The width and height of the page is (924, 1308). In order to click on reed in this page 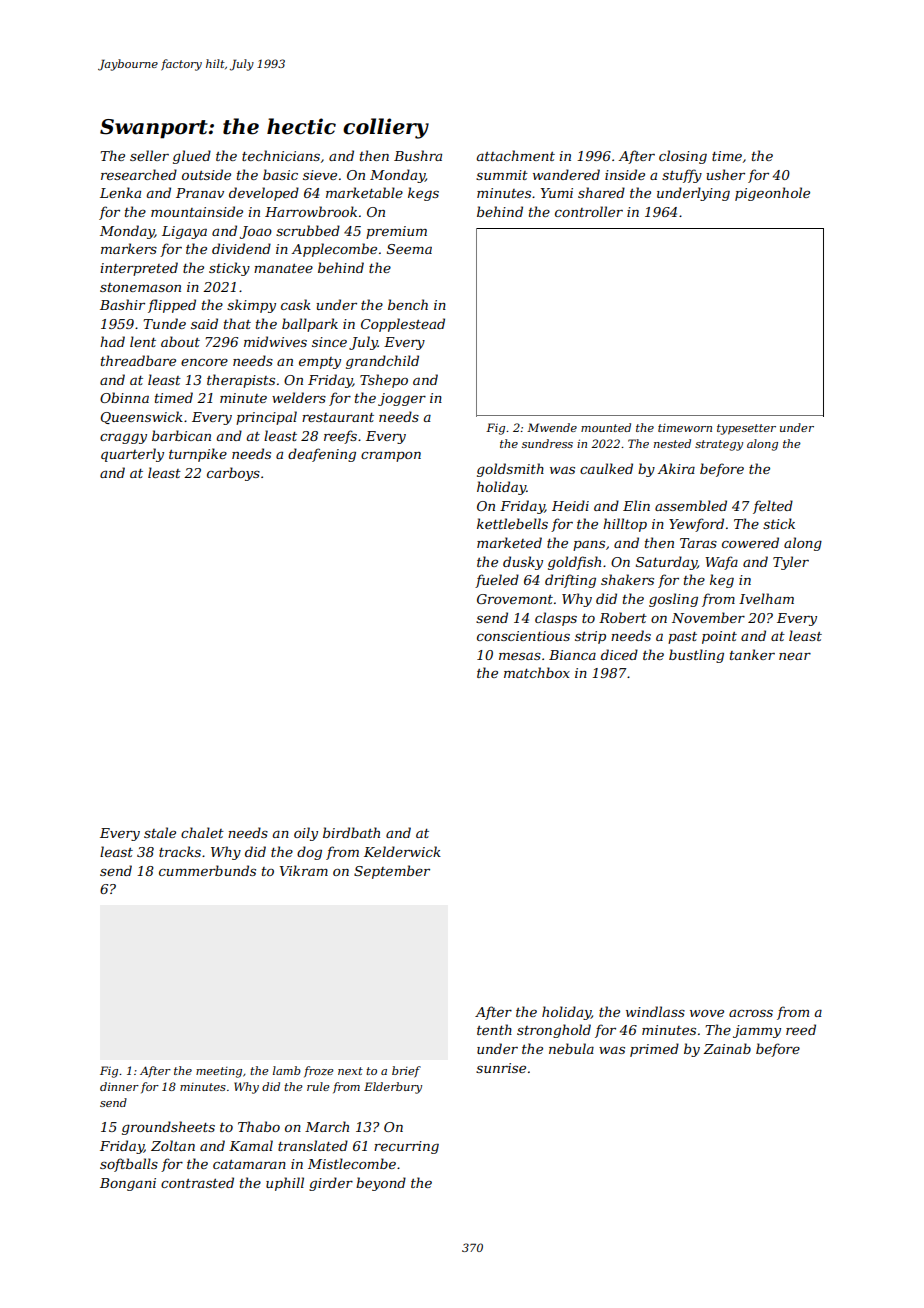, I will do `click(801, 1029)`.
